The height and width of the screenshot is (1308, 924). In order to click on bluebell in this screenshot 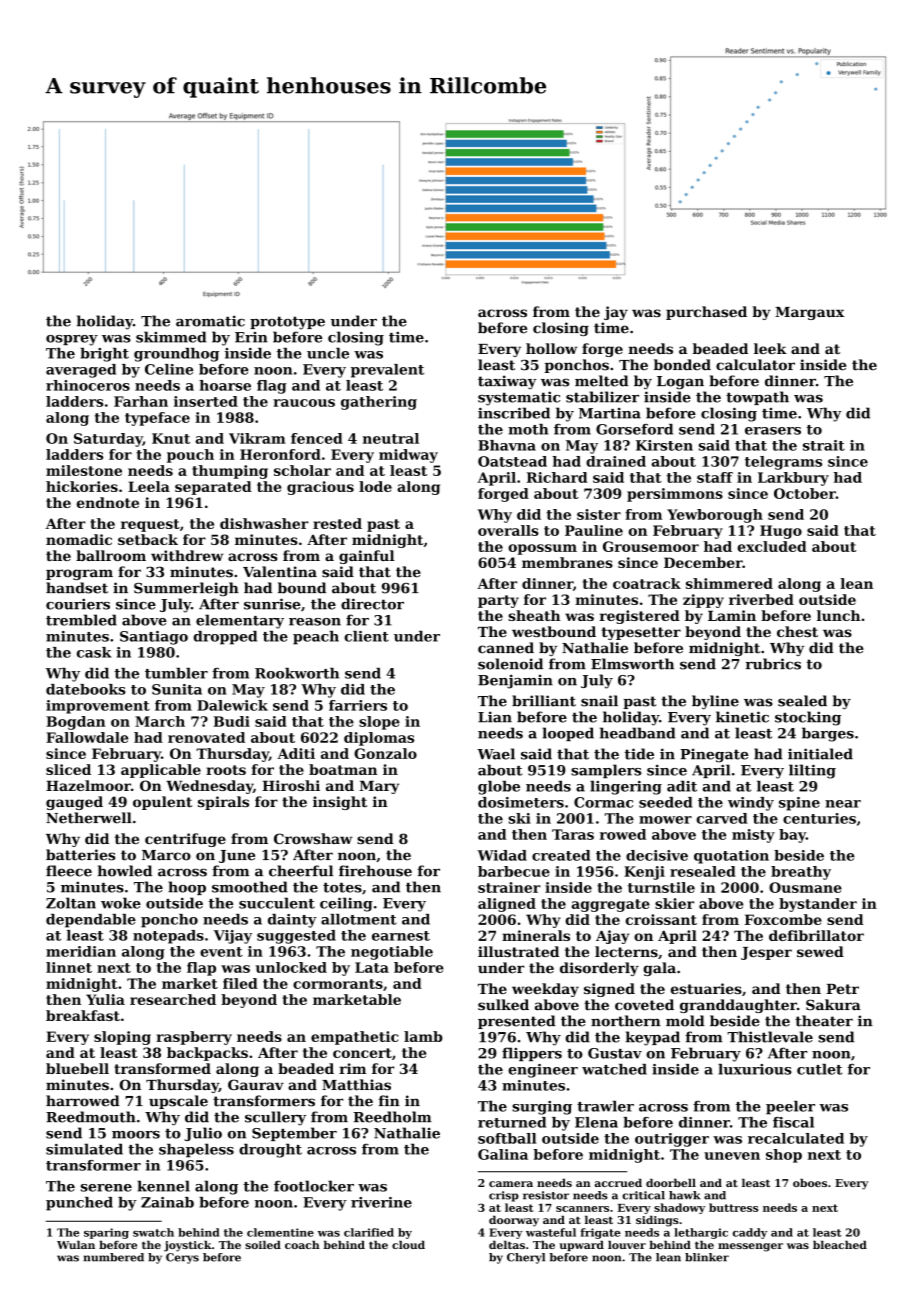, I will do `click(77, 1068)`.
